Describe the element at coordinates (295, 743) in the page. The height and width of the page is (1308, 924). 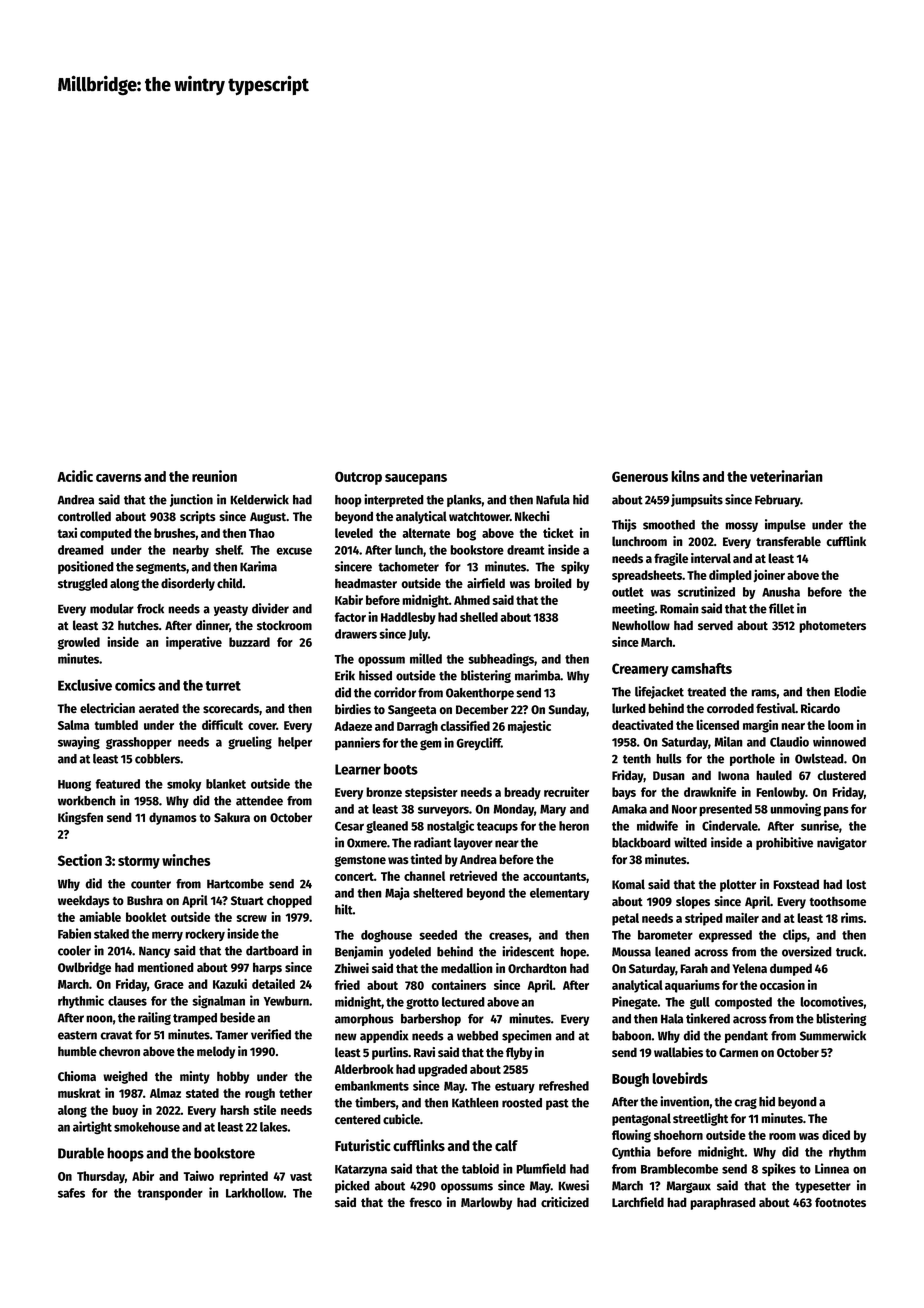
I see `helper` at that location.
